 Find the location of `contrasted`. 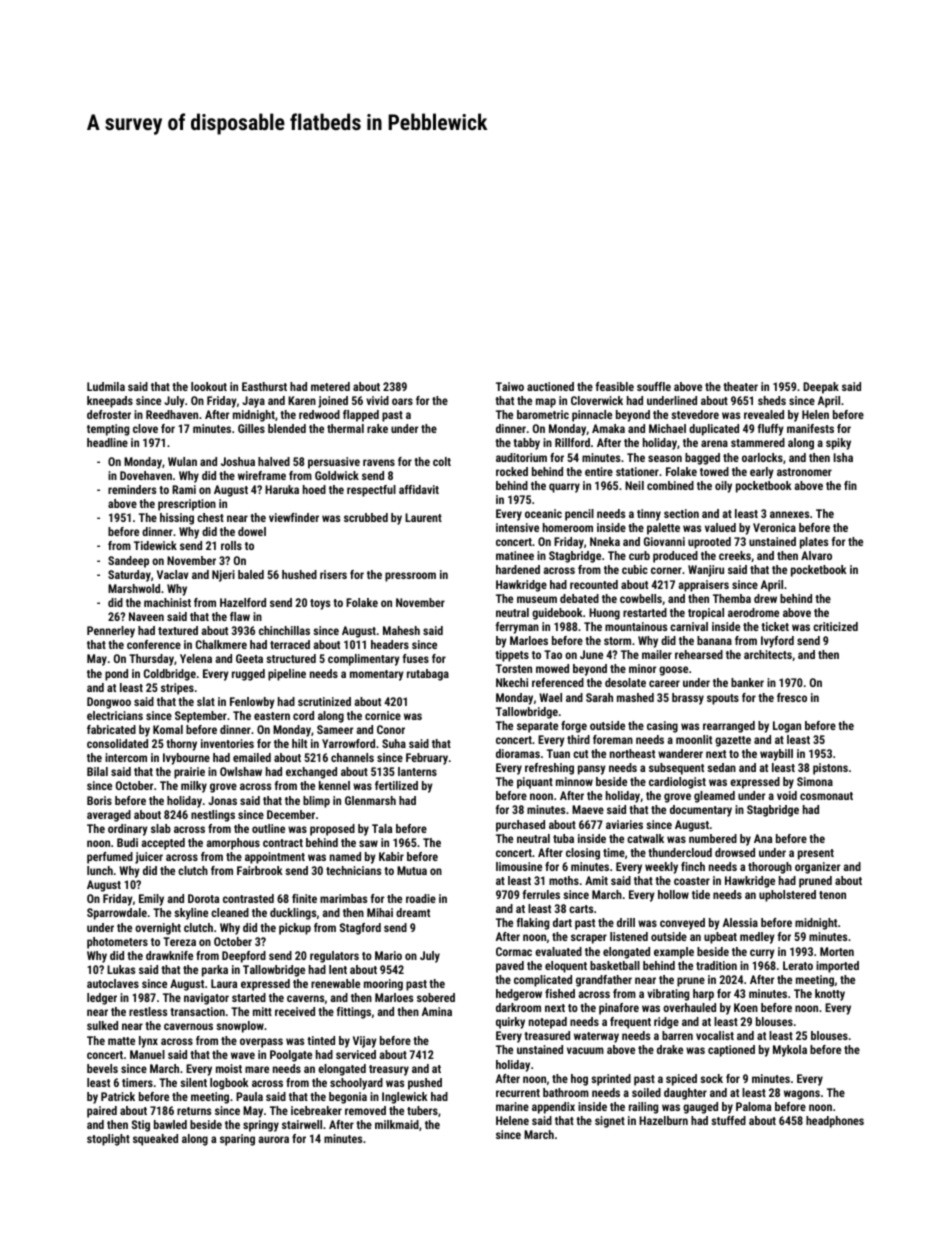

contrasted is located at coordinates (248, 898).
